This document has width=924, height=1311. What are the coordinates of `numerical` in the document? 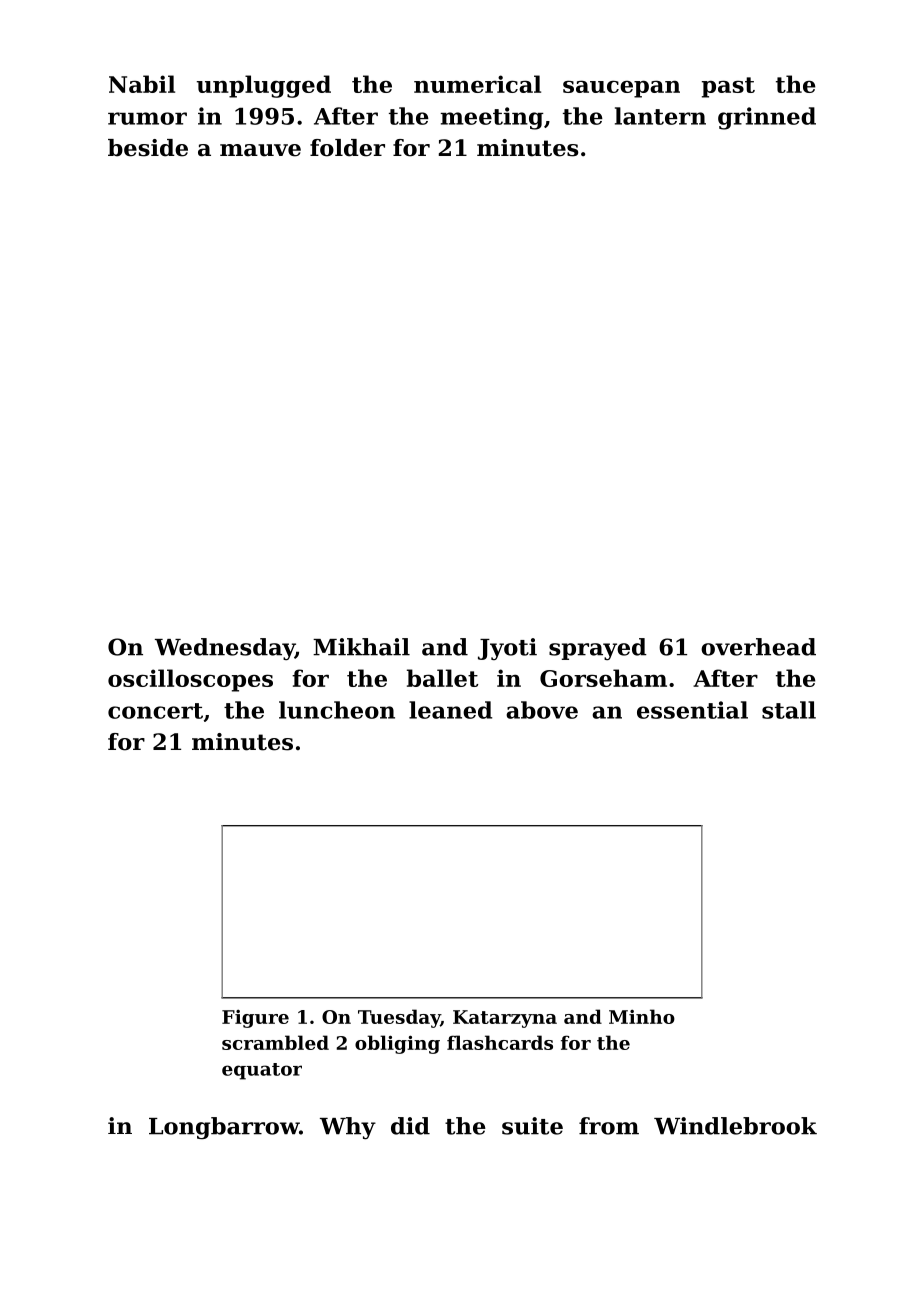 It's located at (477, 84).
